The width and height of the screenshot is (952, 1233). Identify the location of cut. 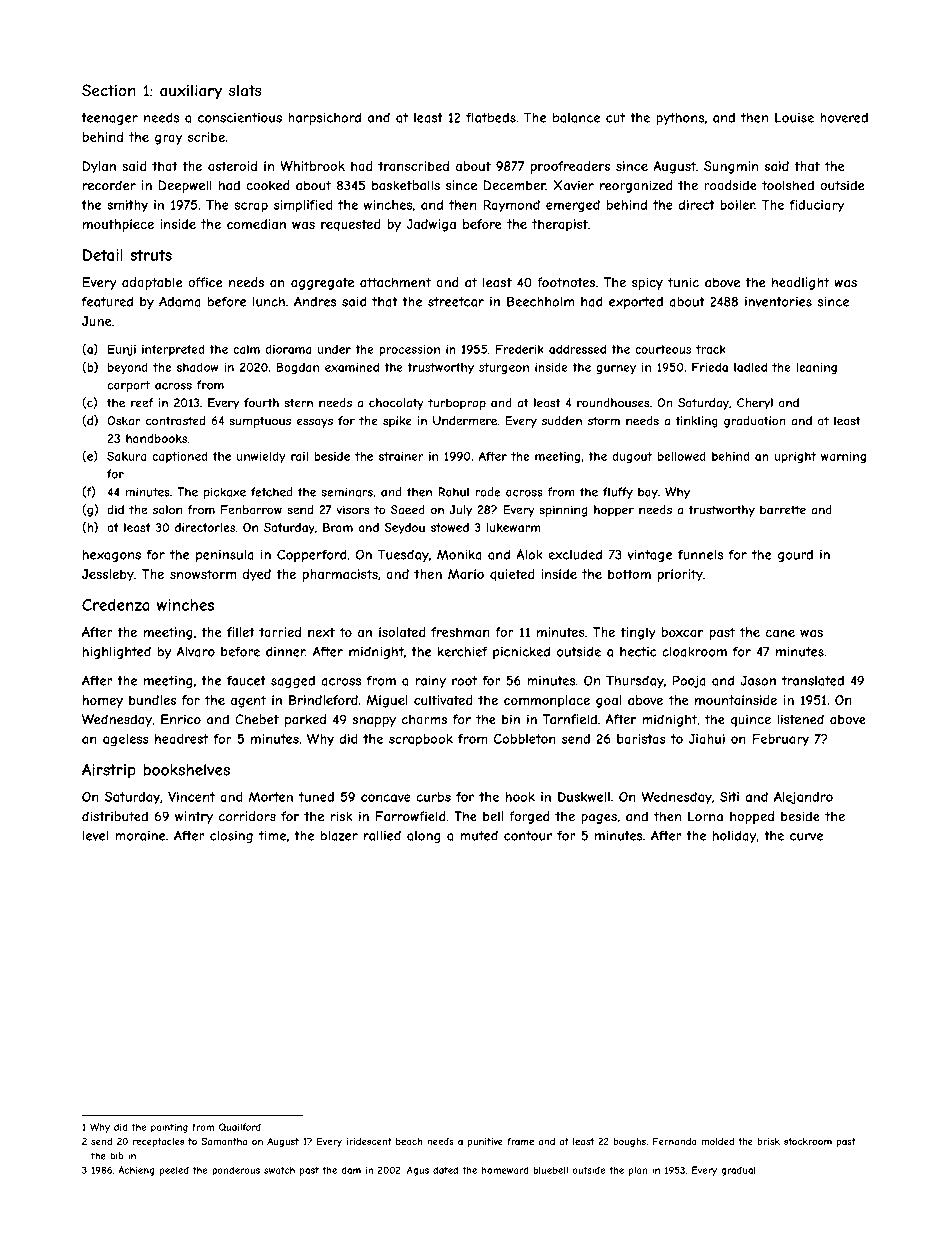
(615, 118).
